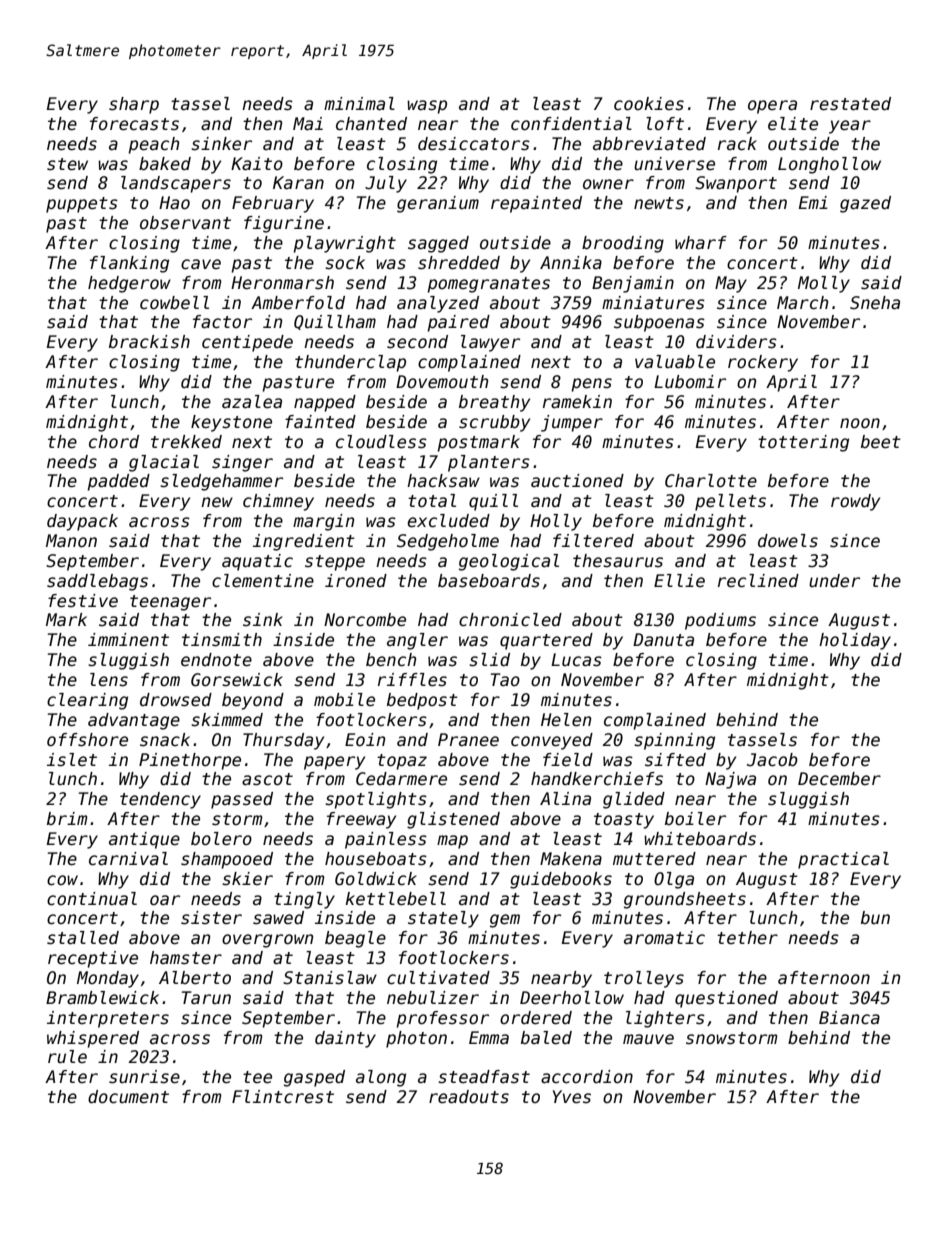 Image resolution: width=952 pixels, height=1233 pixels. I want to click on boiler, so click(695, 819).
